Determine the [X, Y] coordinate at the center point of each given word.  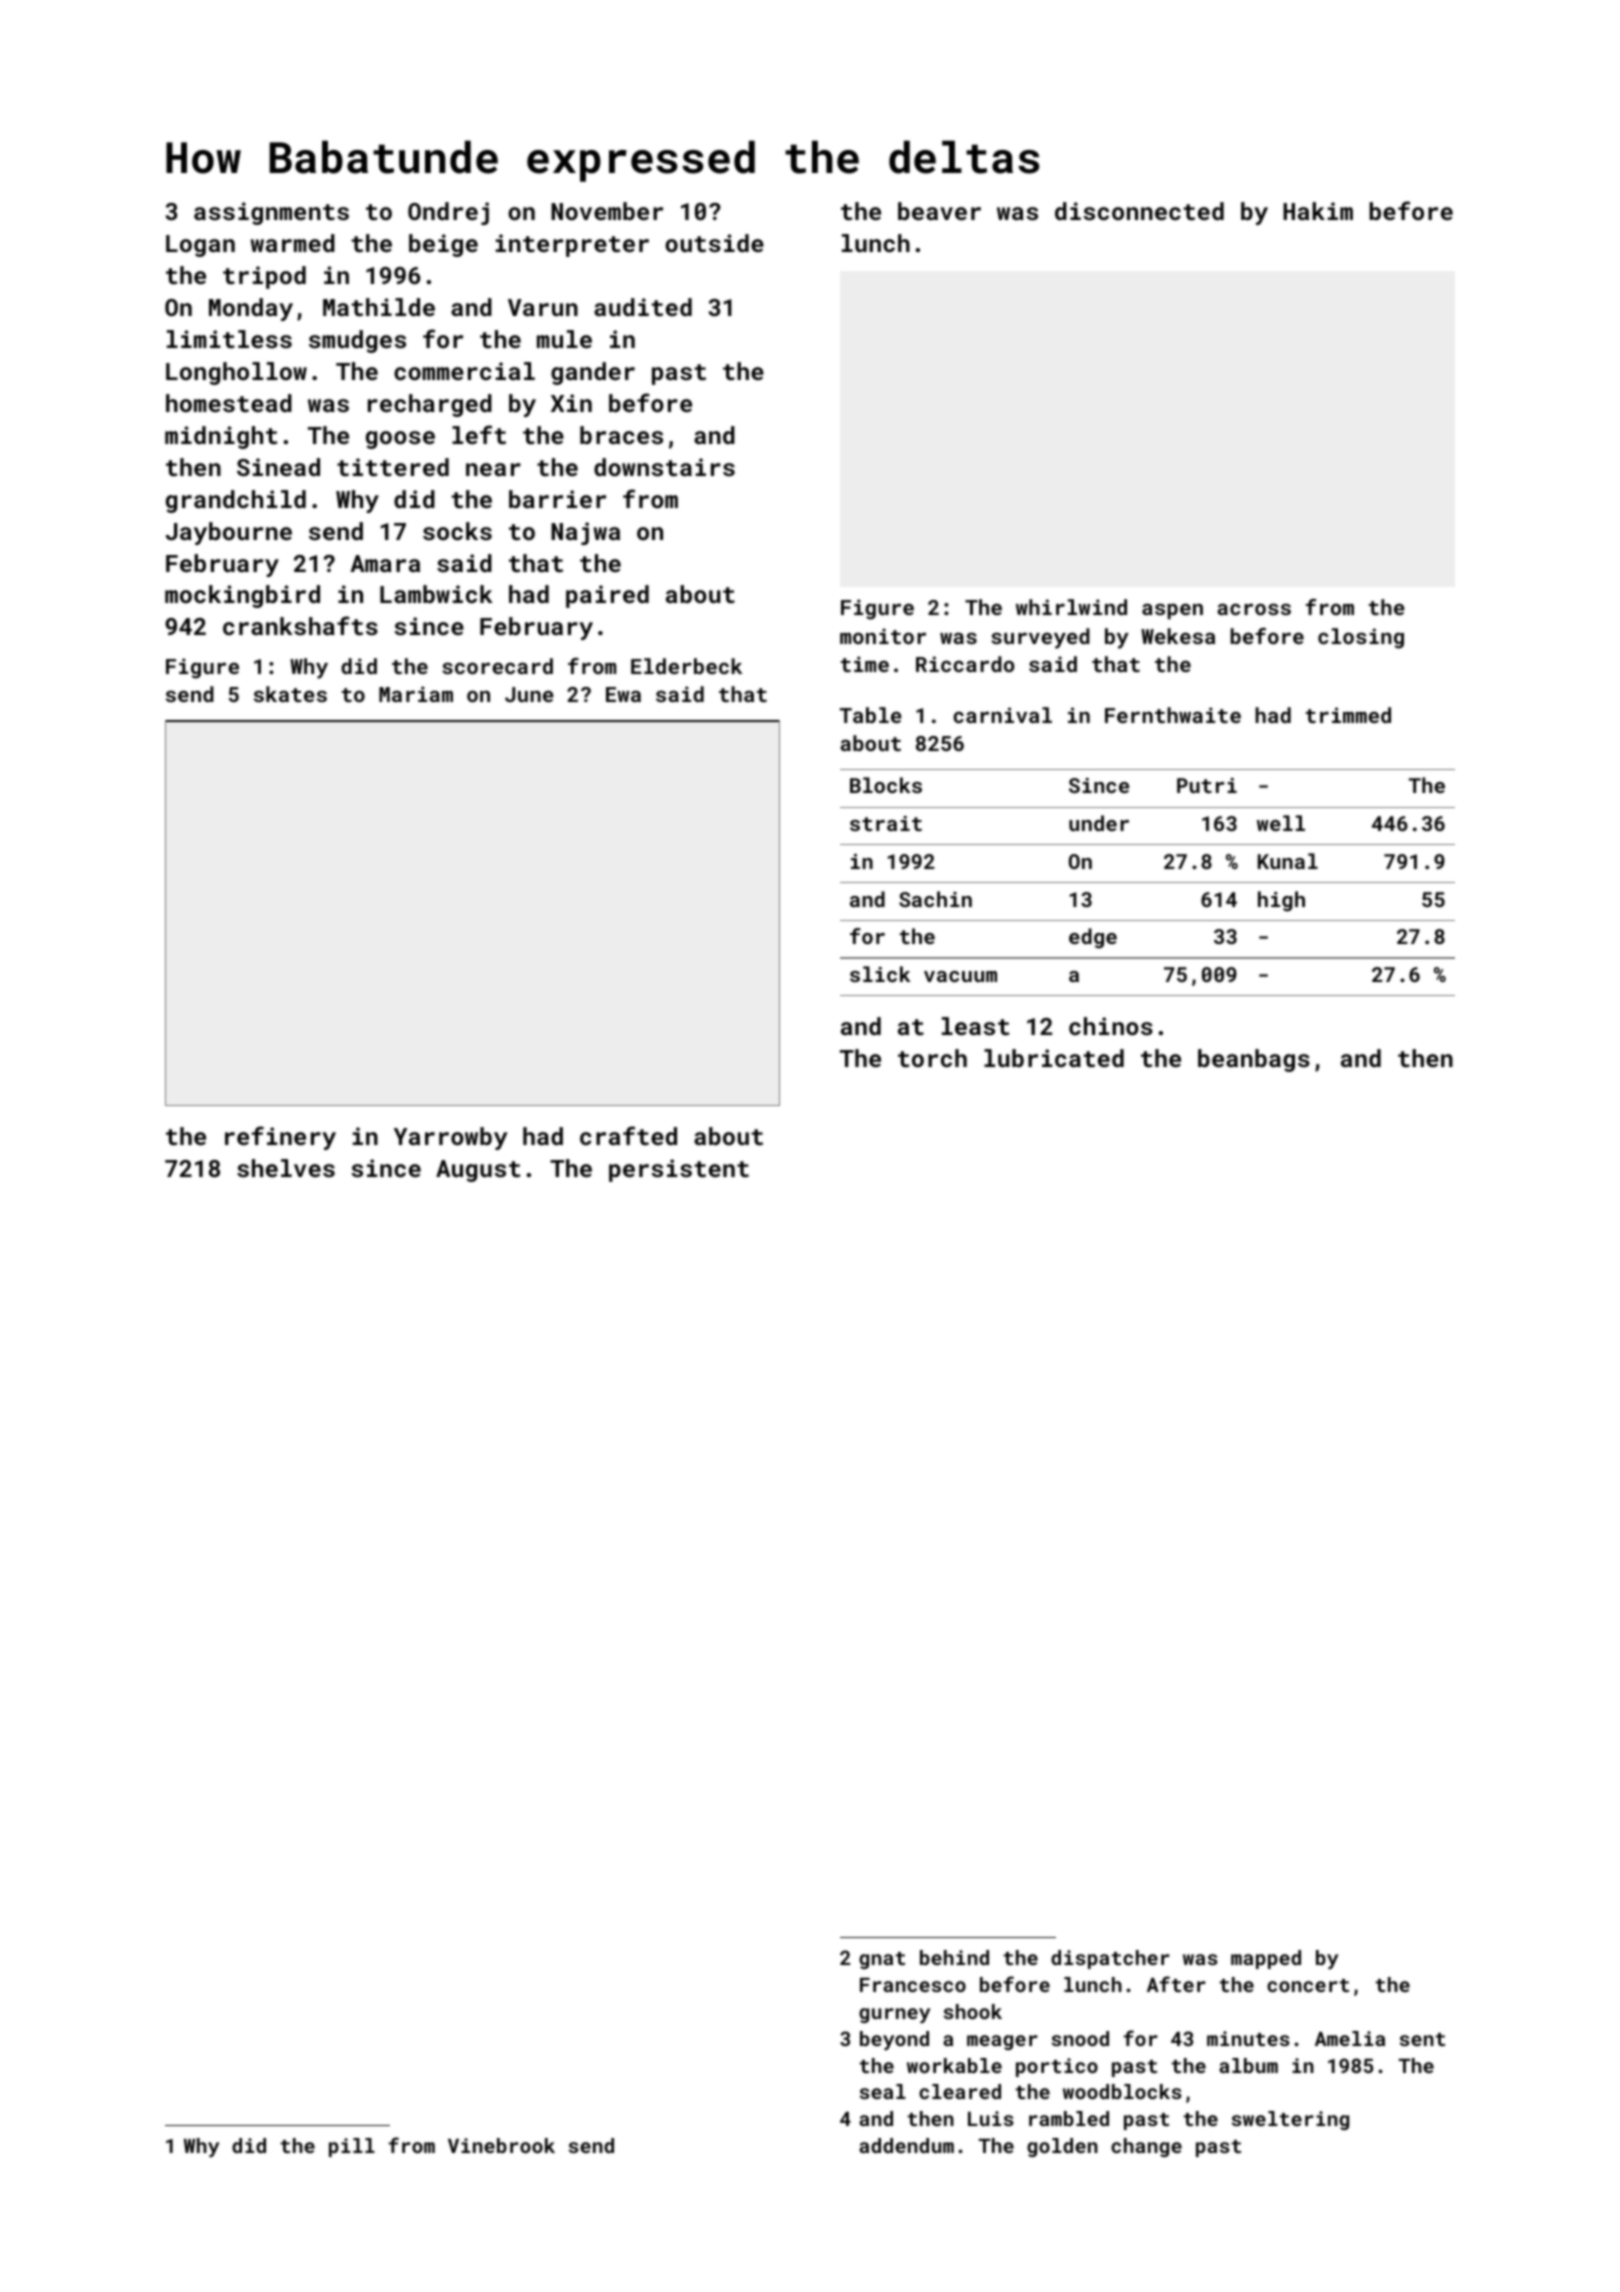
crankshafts [300, 625]
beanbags [1254, 1060]
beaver [939, 211]
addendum [906, 2145]
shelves [286, 1168]
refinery [280, 1138]
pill [352, 2147]
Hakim [1318, 211]
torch [932, 1058]
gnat [882, 1960]
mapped [1266, 1959]
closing [1361, 638]
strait [886, 823]
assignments [271, 213]
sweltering [1290, 2120]
